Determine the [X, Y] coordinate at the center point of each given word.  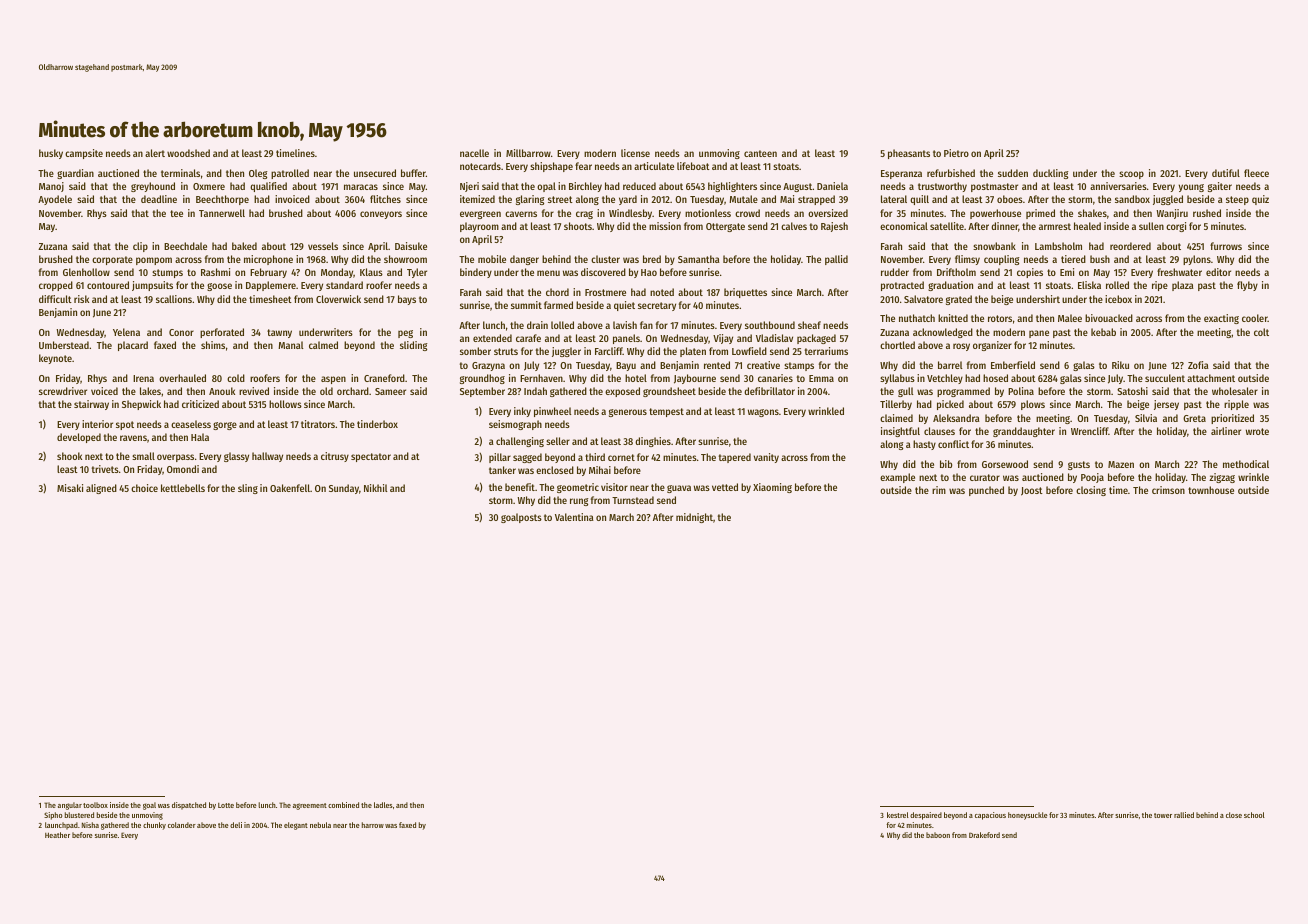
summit [526, 305]
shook [69, 456]
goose [219, 287]
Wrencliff [1090, 431]
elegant [296, 826]
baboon [938, 835]
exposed [622, 392]
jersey [1166, 405]
